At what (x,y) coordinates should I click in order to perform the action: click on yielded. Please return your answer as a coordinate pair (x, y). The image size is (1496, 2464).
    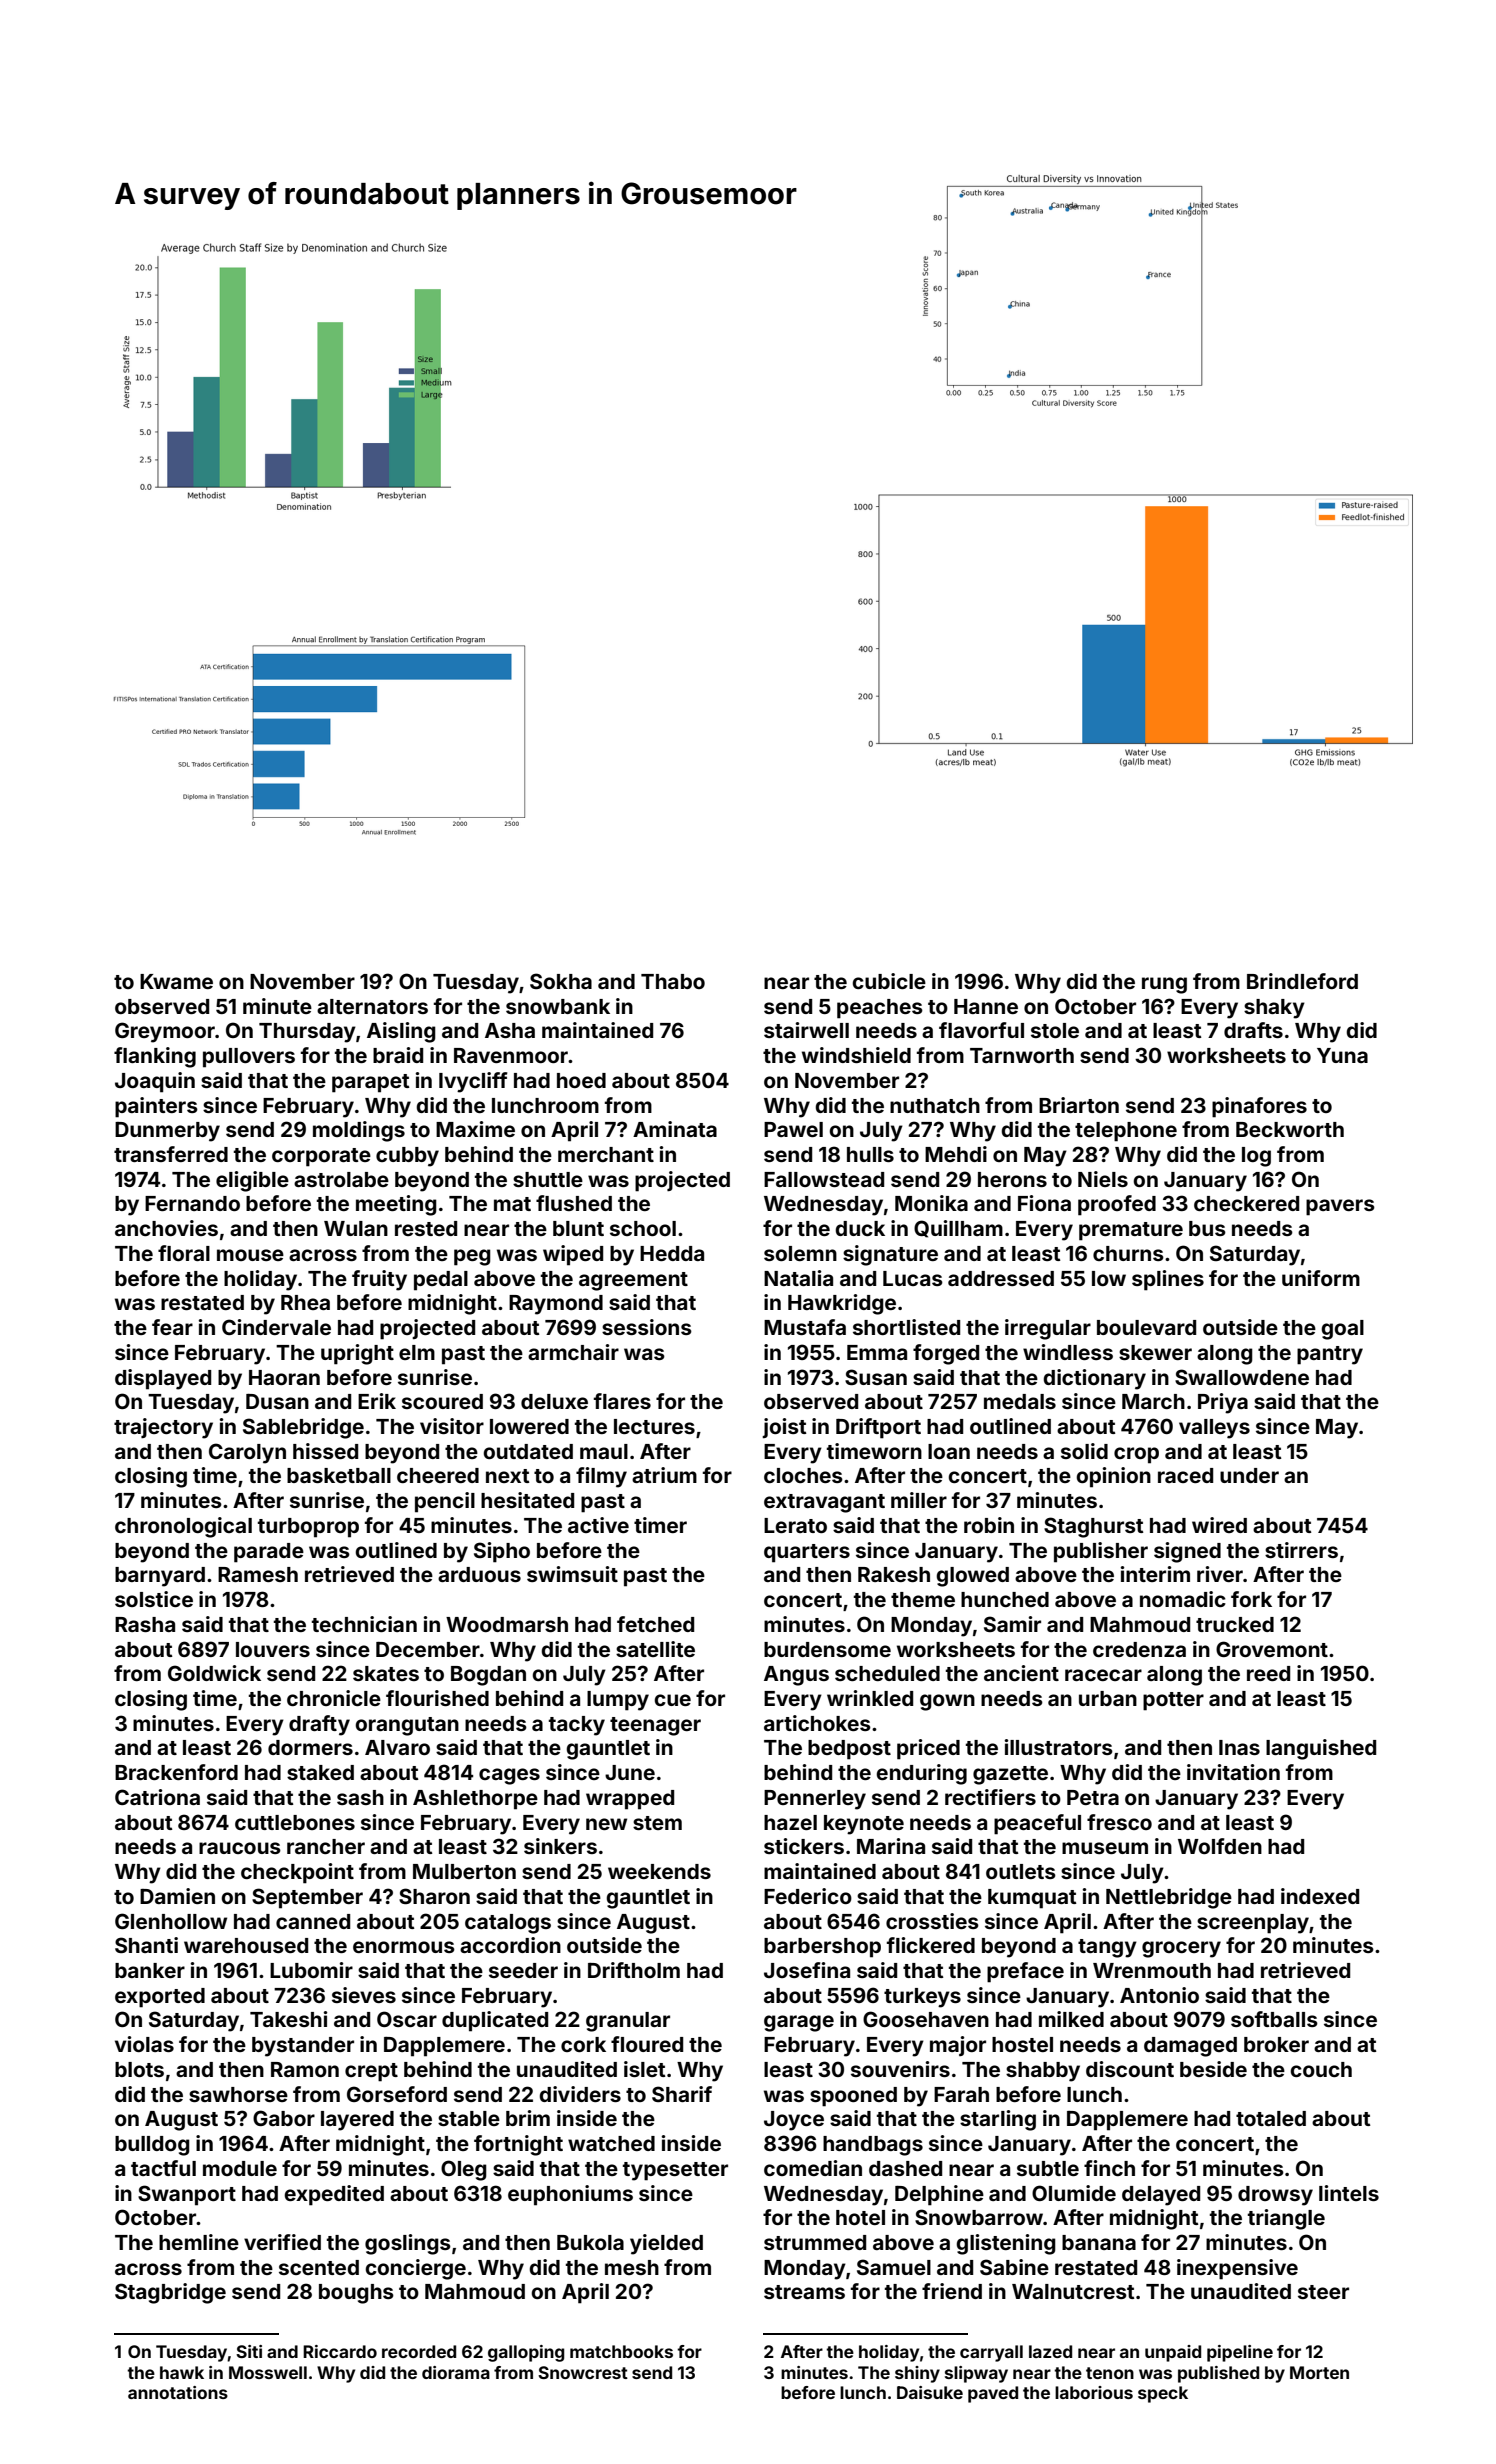
    Looking at the image, I should click on (666, 2244).
